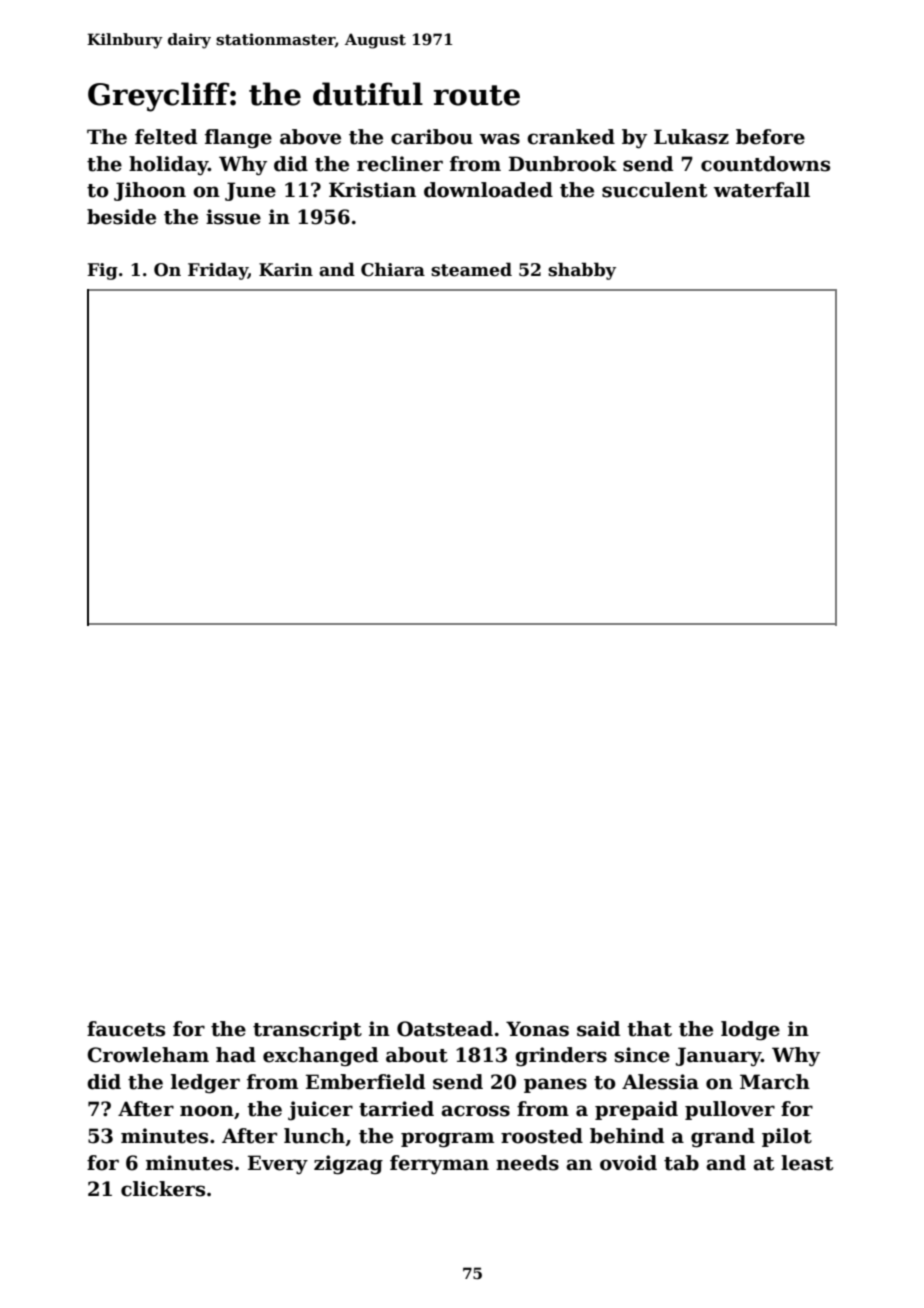  Describe the element at coordinates (582, 271) in the page. I see `shabby` at that location.
